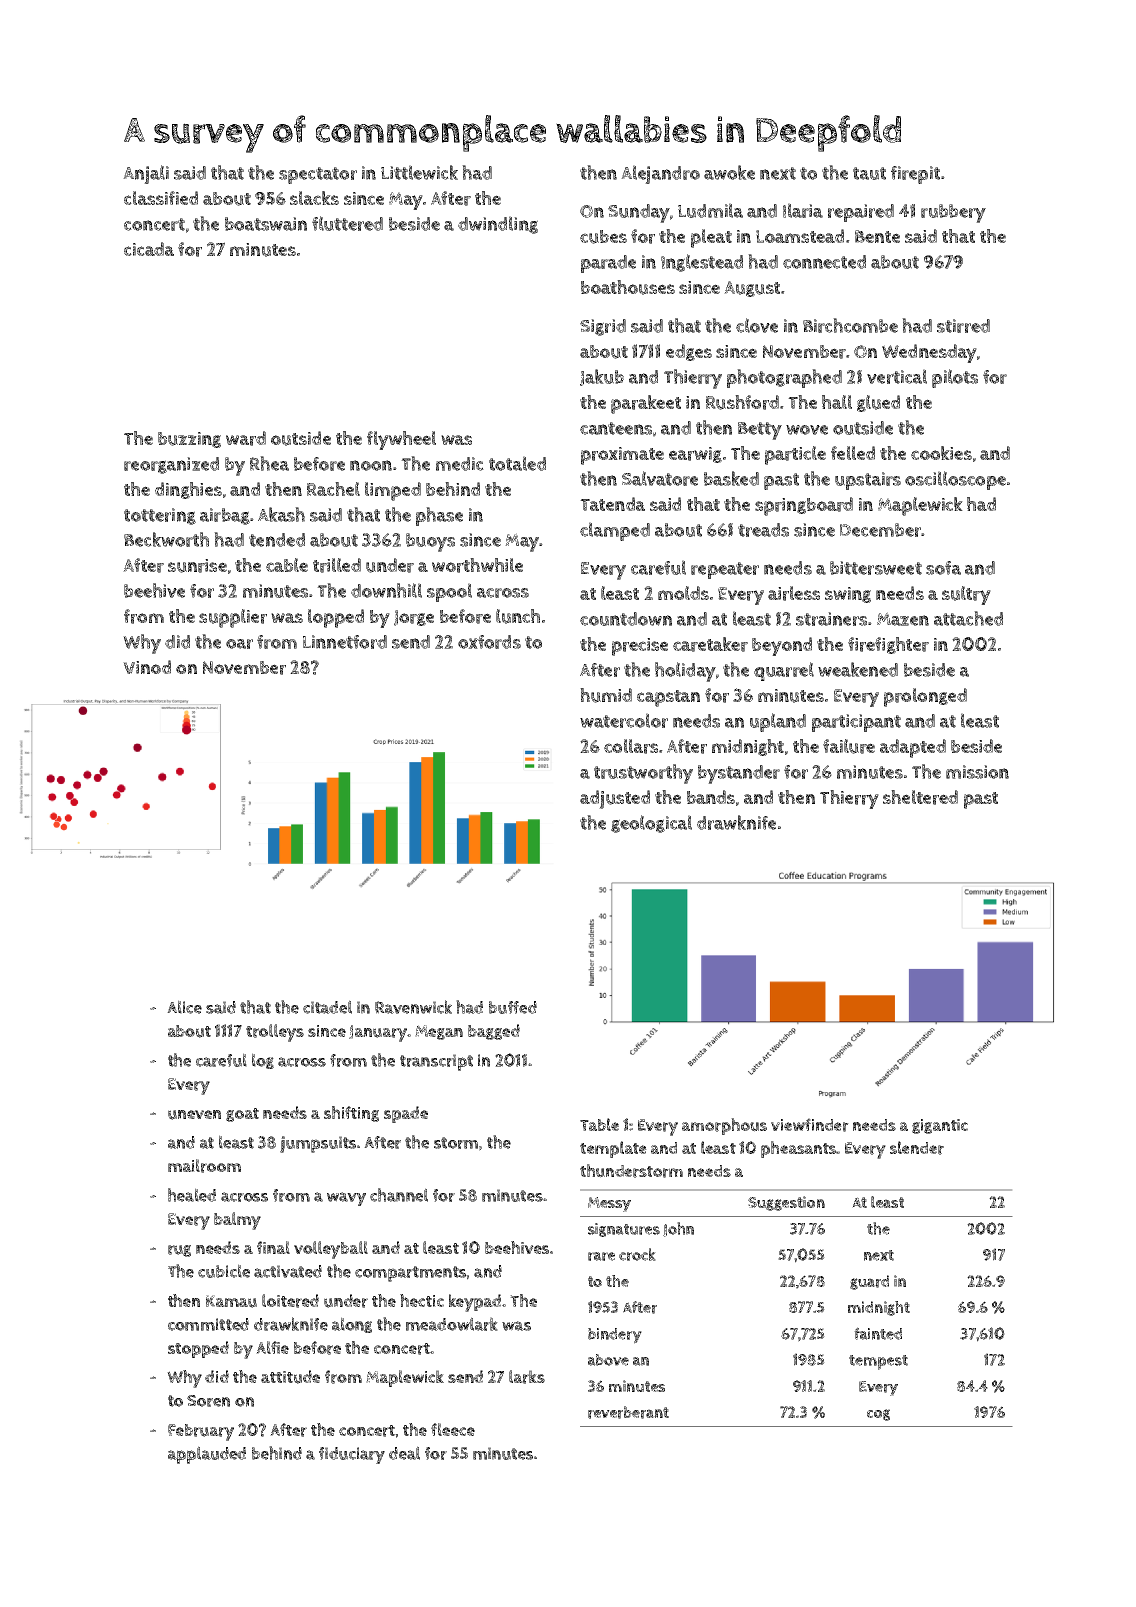 The image size is (1136, 1607). Describe the element at coordinates (290, 1377) in the screenshot. I see `attitude` at that location.
